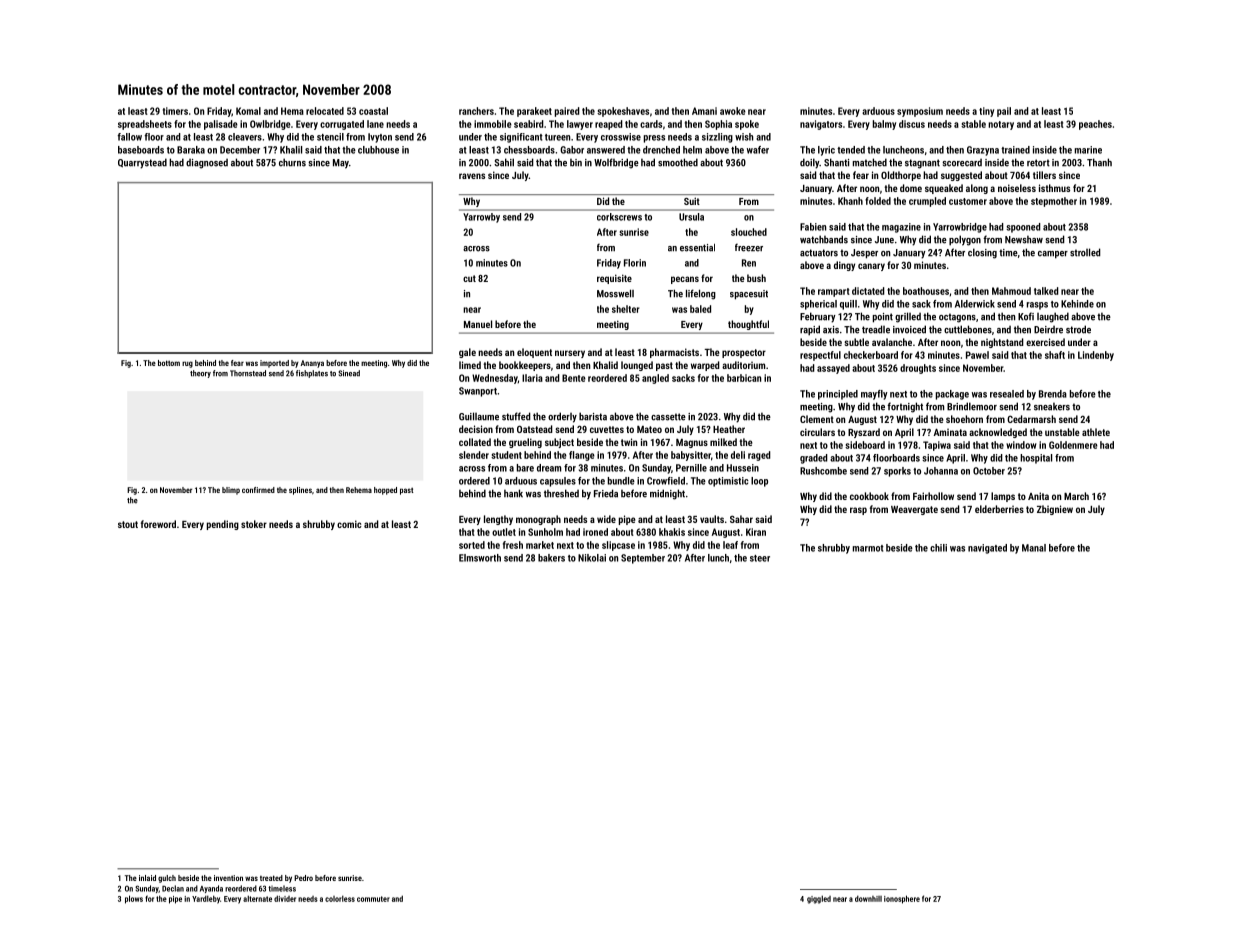  I want to click on September, so click(643, 559).
